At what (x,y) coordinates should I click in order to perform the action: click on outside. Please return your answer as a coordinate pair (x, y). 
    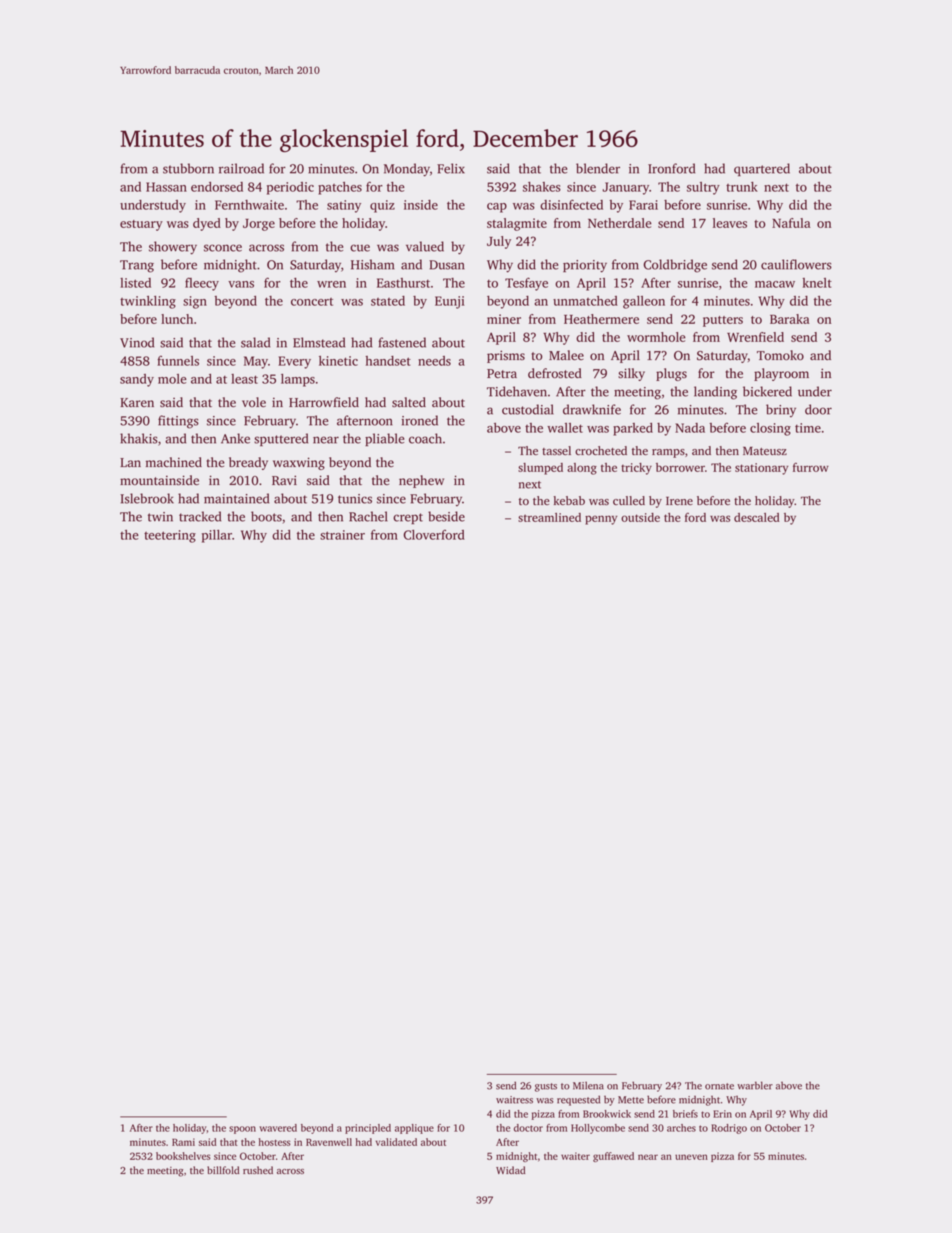
    Looking at the image, I should click on (640, 517).
